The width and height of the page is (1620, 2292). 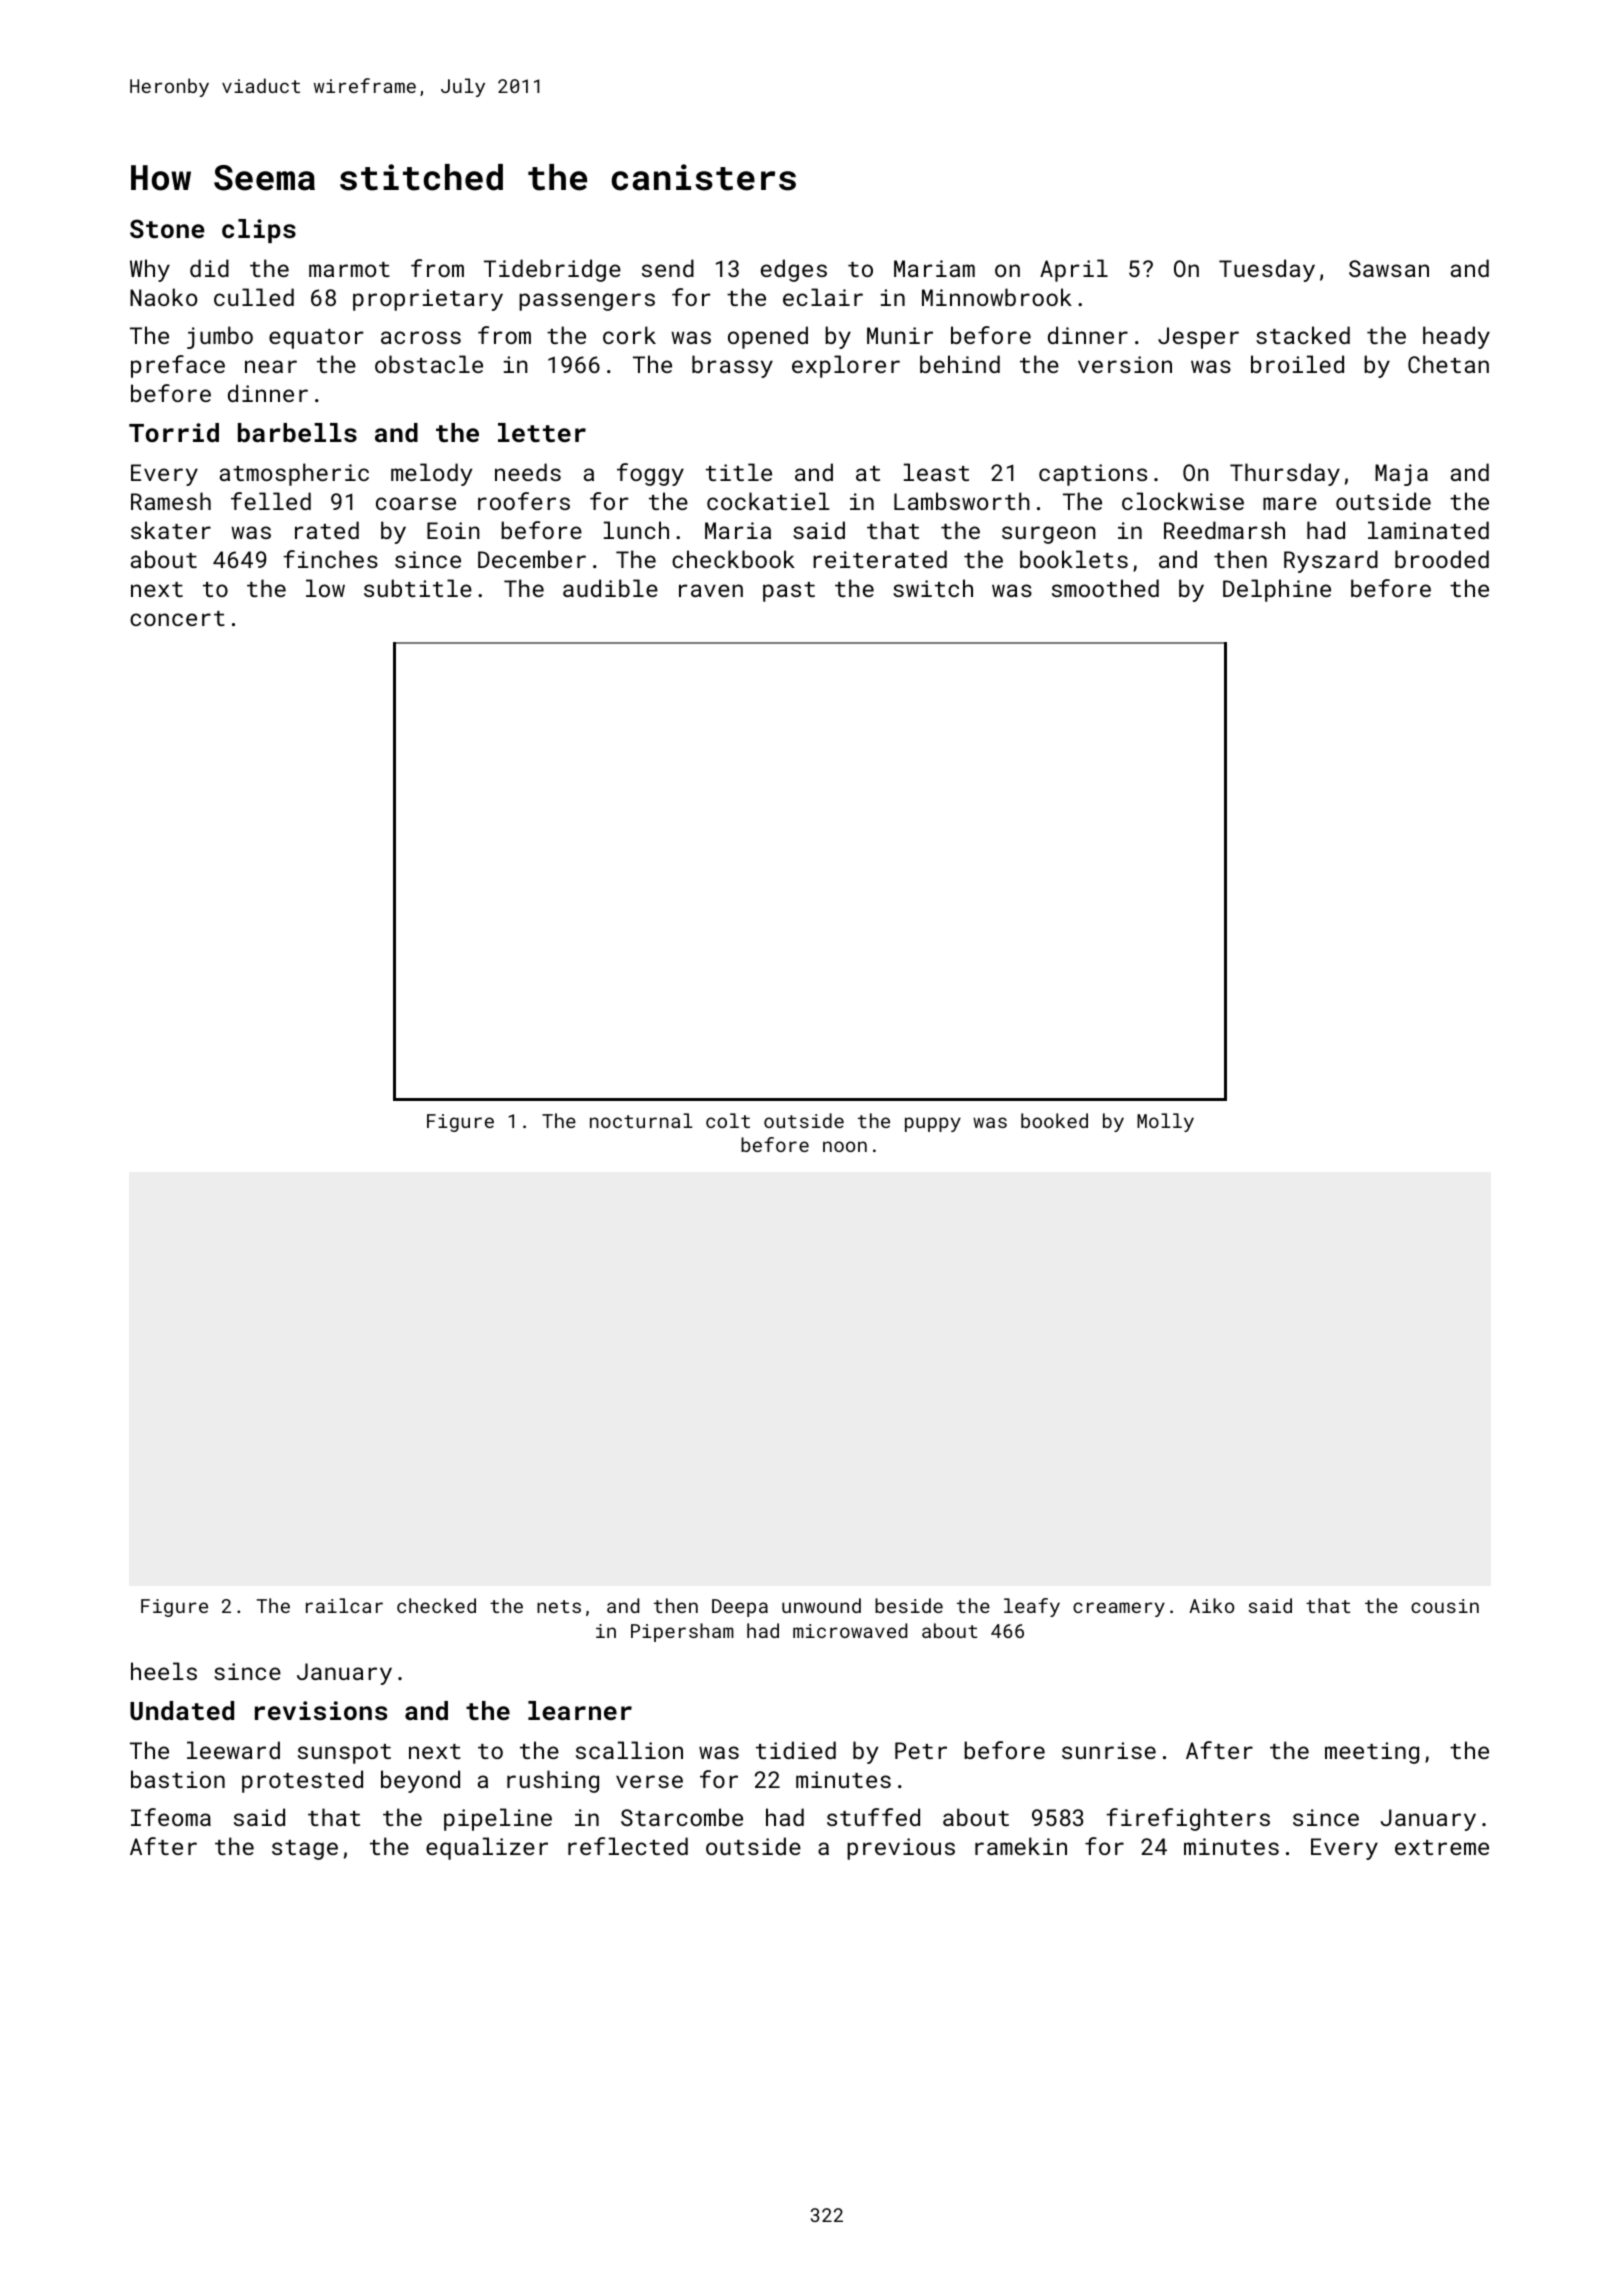 I want to click on reflected, so click(x=628, y=1846).
